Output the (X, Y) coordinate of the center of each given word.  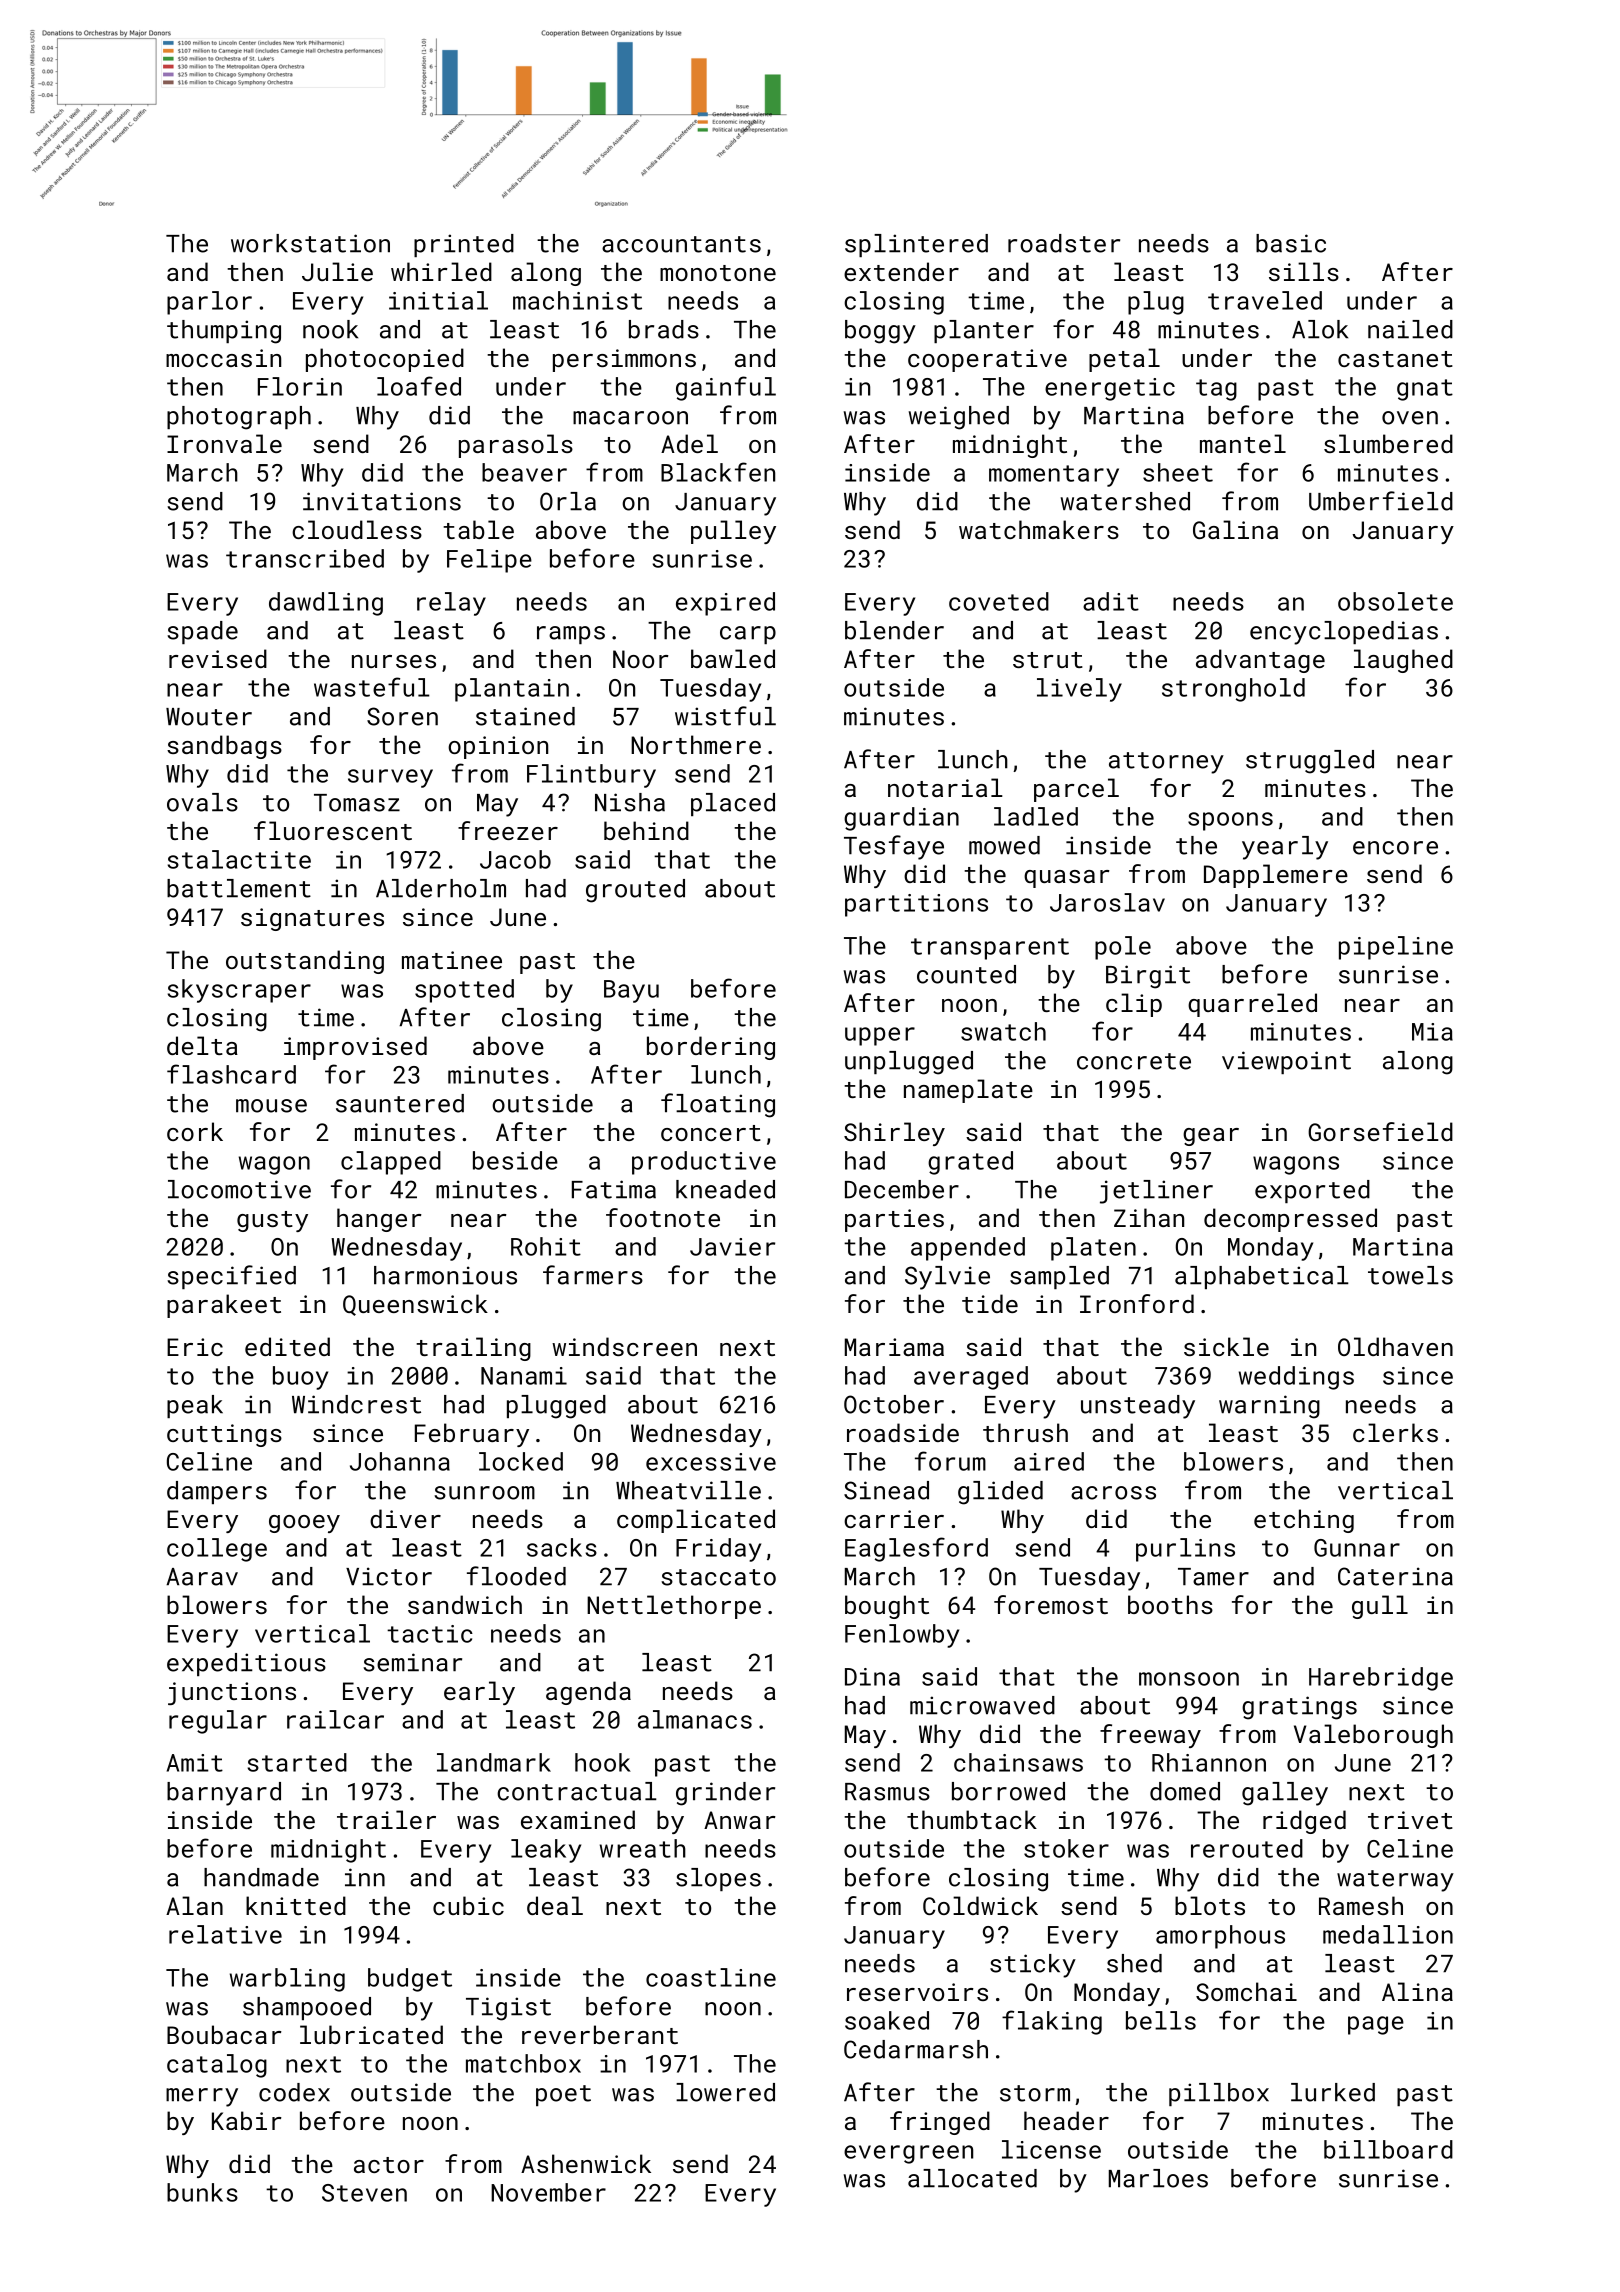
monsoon (1189, 1679)
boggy (880, 332)
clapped (391, 1163)
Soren (402, 716)
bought (887, 1607)
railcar (335, 1719)
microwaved (982, 1705)
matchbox (523, 2063)
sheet (1178, 472)
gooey (304, 1524)
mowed (1004, 845)
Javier (732, 1247)
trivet (1410, 1820)
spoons (1230, 821)
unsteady (1138, 1407)
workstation (310, 243)
